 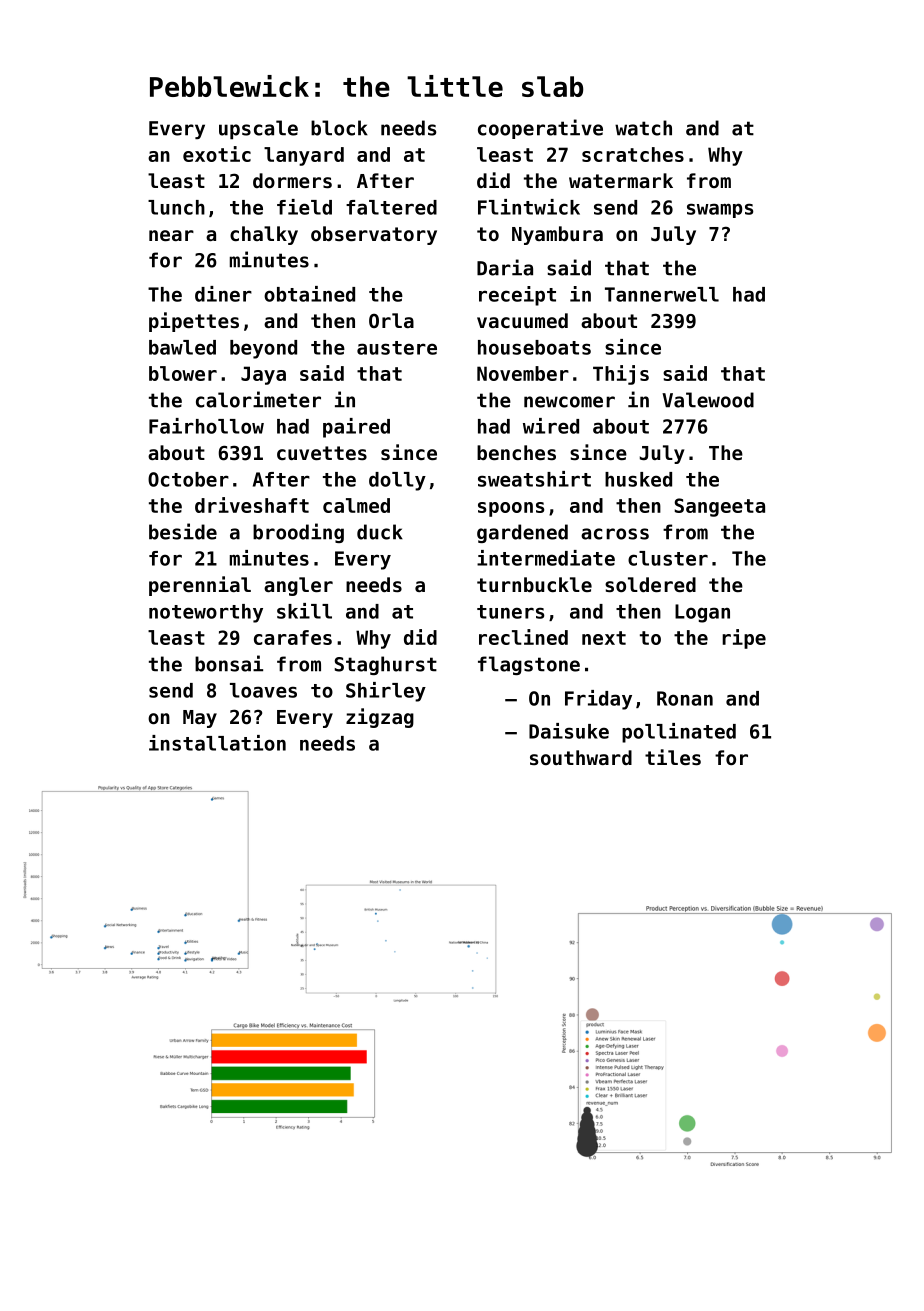 I want to click on bonsai, so click(x=229, y=663).
